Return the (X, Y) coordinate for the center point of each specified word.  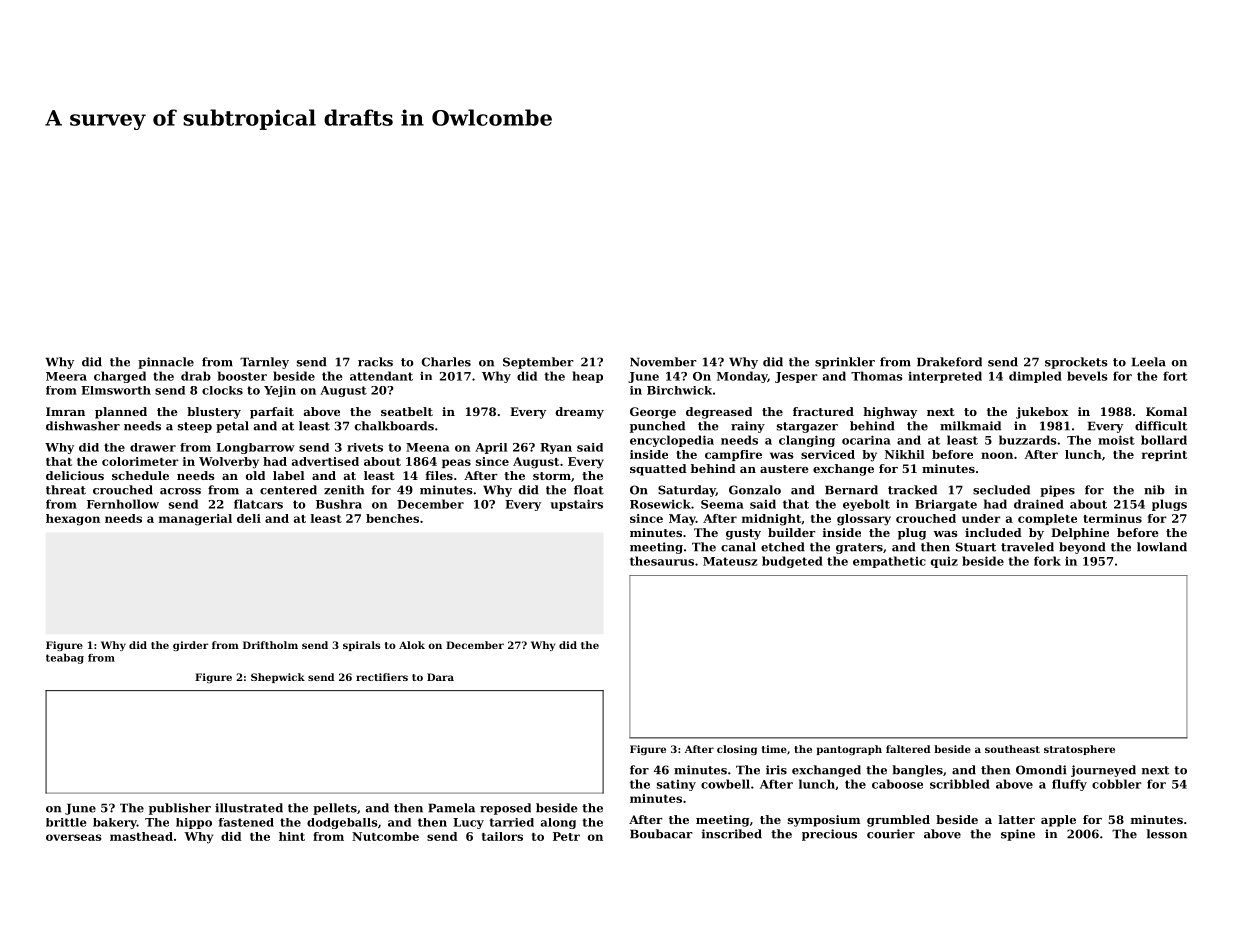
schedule (140, 475)
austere (784, 469)
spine (1018, 835)
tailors (502, 836)
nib (1154, 490)
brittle (66, 822)
